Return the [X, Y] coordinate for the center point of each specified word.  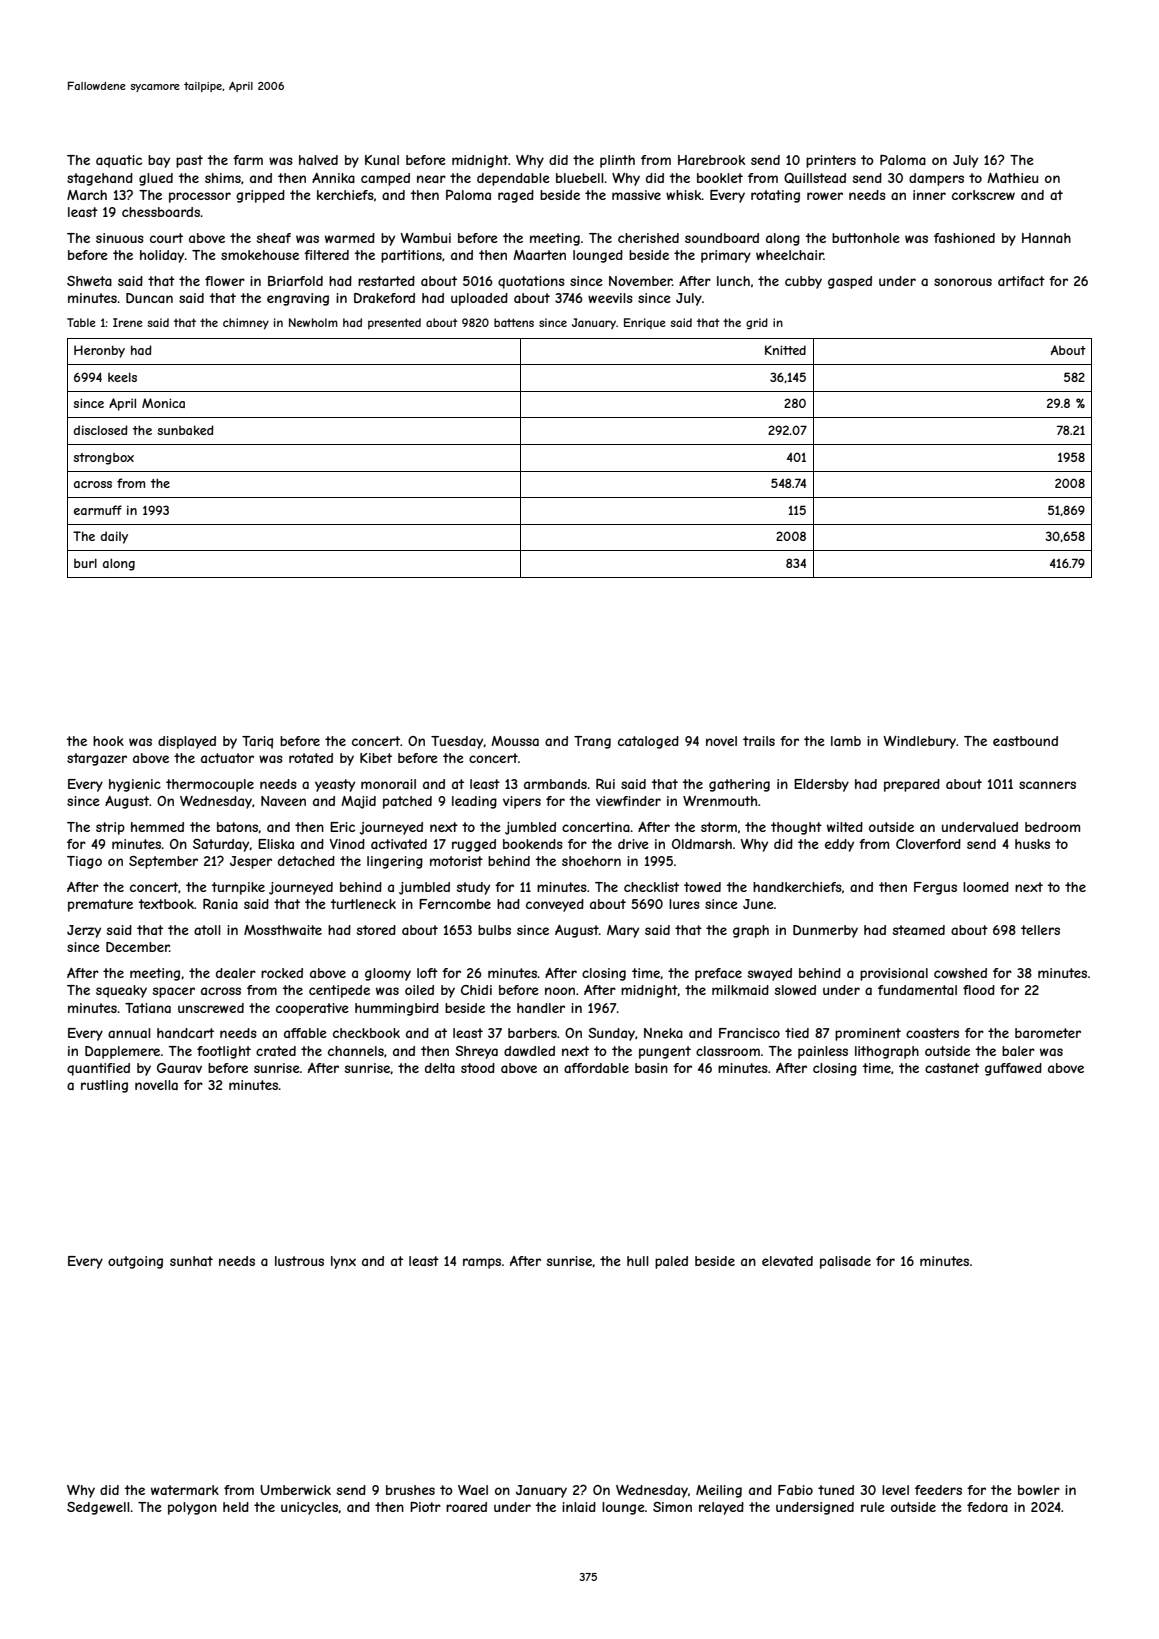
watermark [185, 1490]
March [87, 195]
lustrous [299, 1261]
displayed [187, 742]
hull [638, 1261]
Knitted [785, 350]
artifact [1021, 281]
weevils [610, 298]
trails [759, 741]
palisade [845, 1262]
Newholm [313, 322]
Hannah [1046, 238]
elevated [787, 1261]
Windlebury [919, 742]
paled [671, 1262]
